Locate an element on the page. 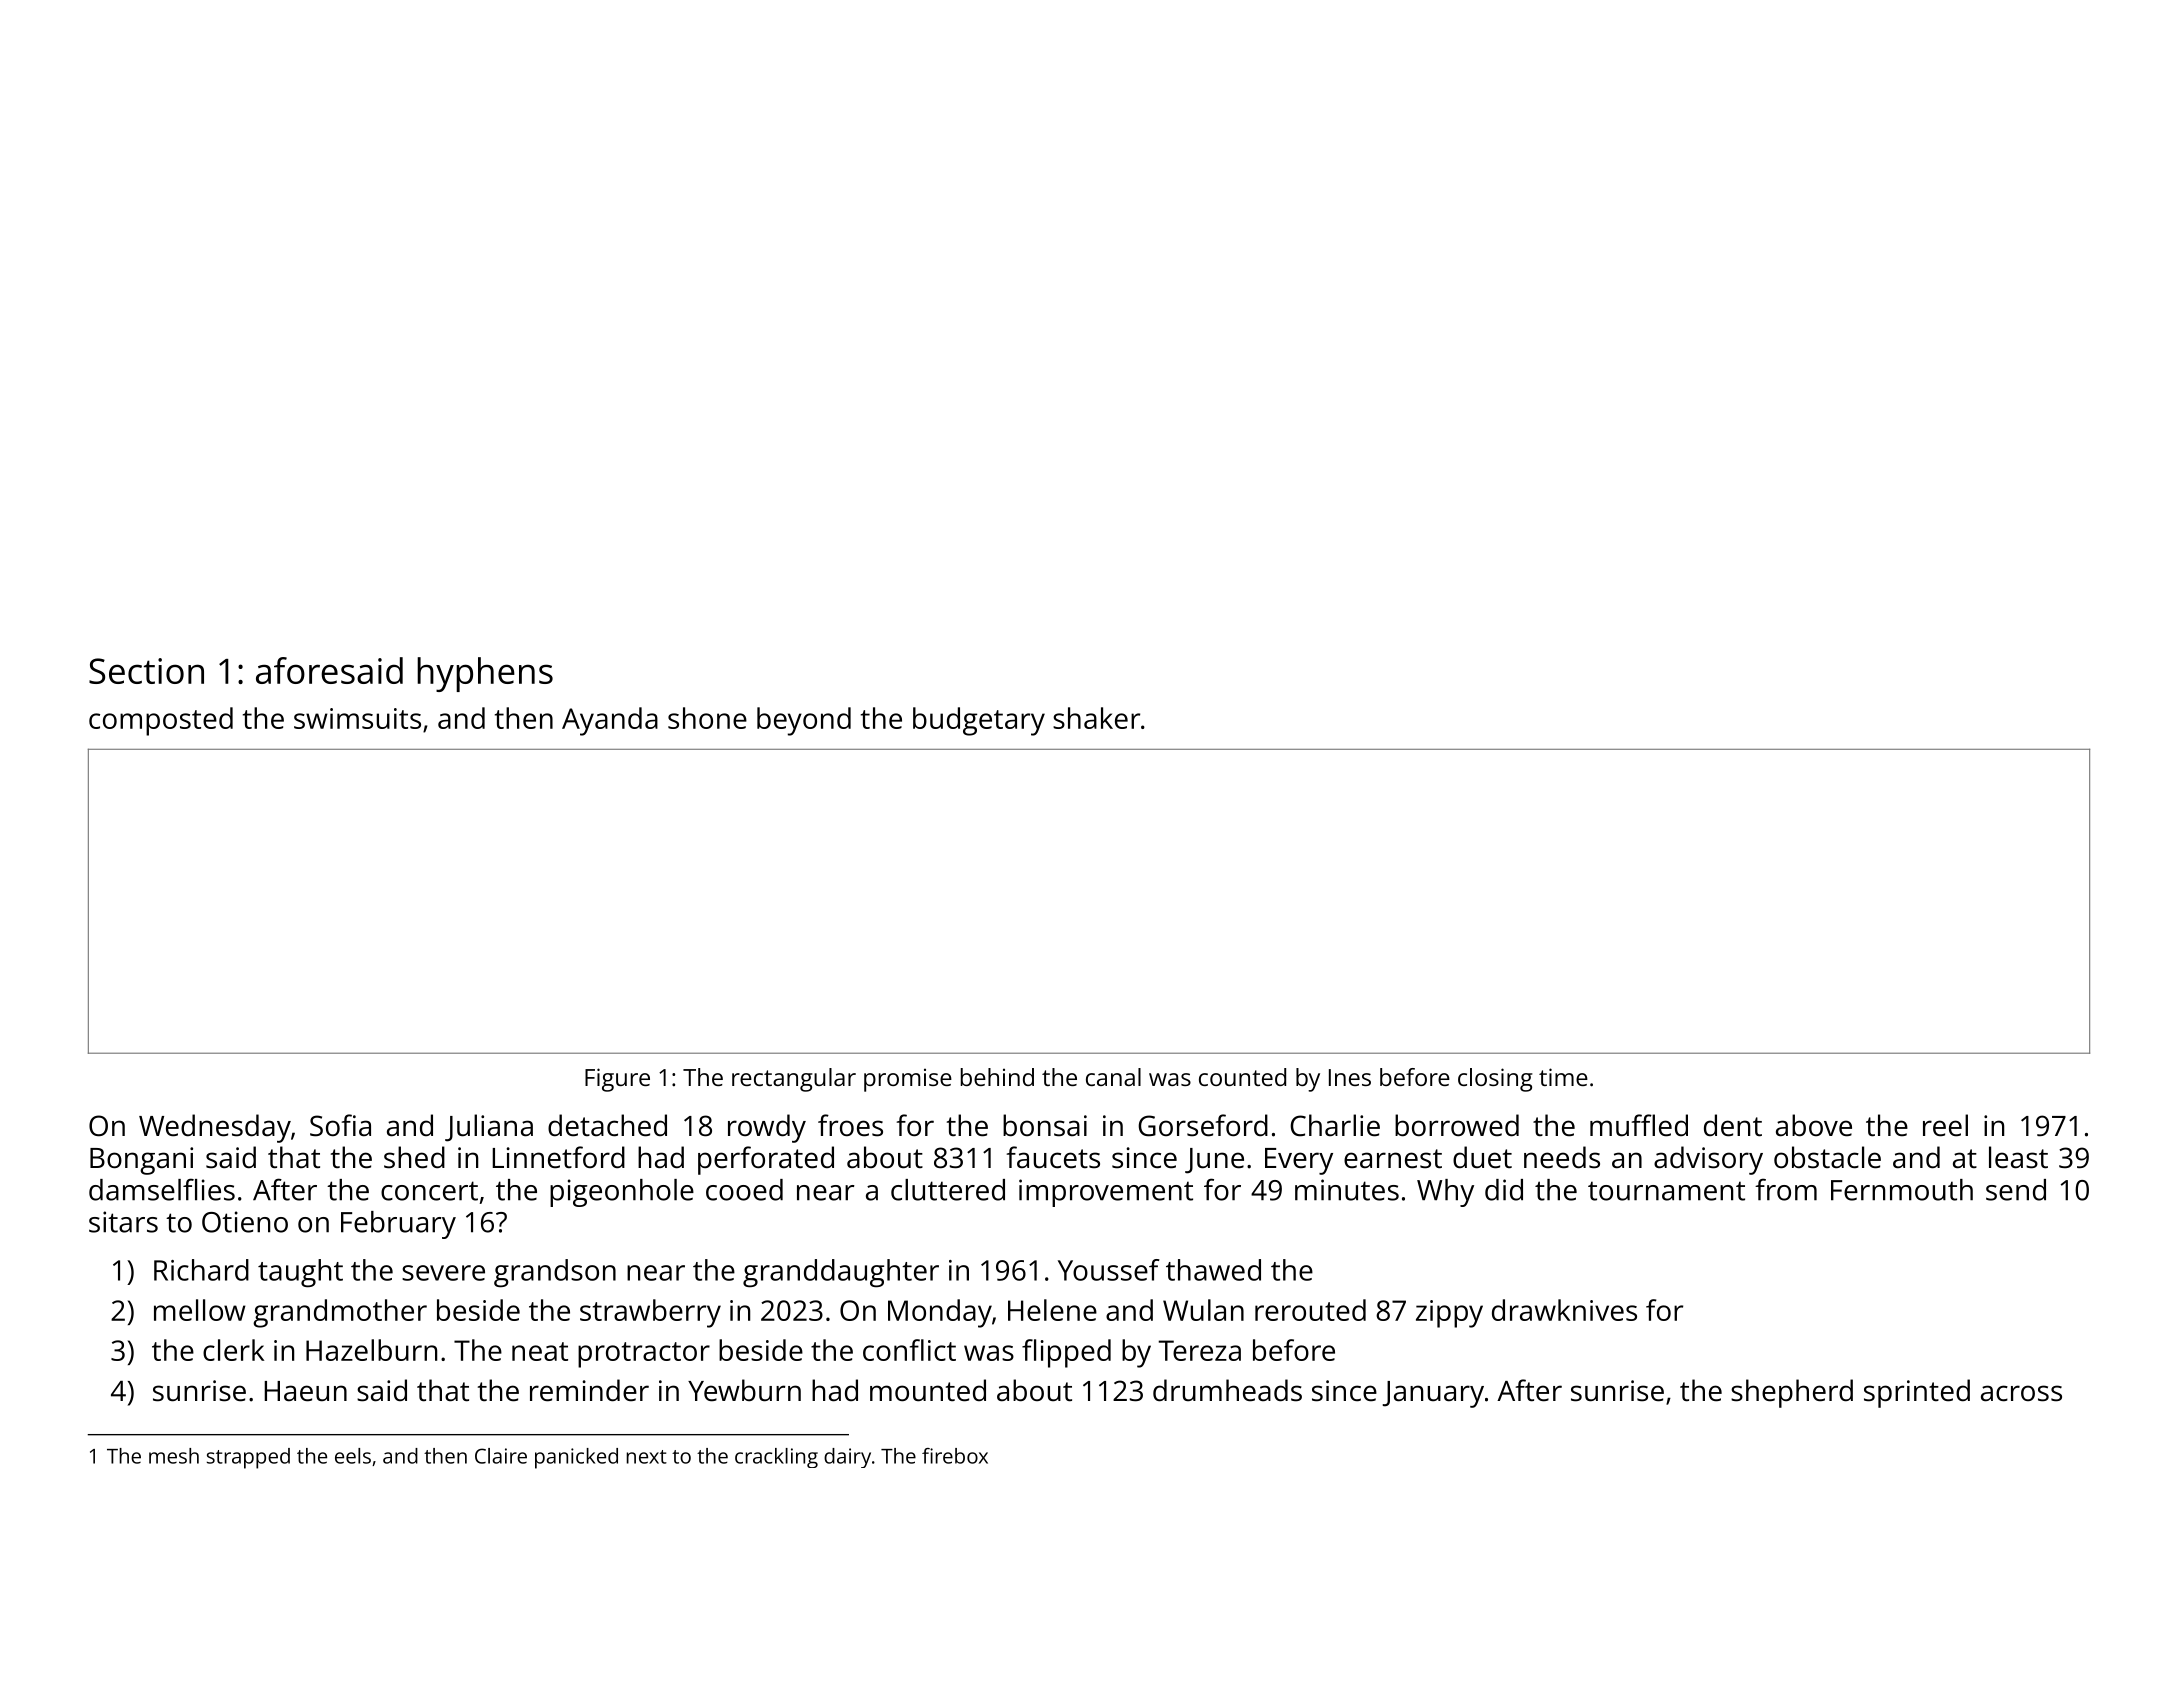  Ayanda is located at coordinates (610, 721).
